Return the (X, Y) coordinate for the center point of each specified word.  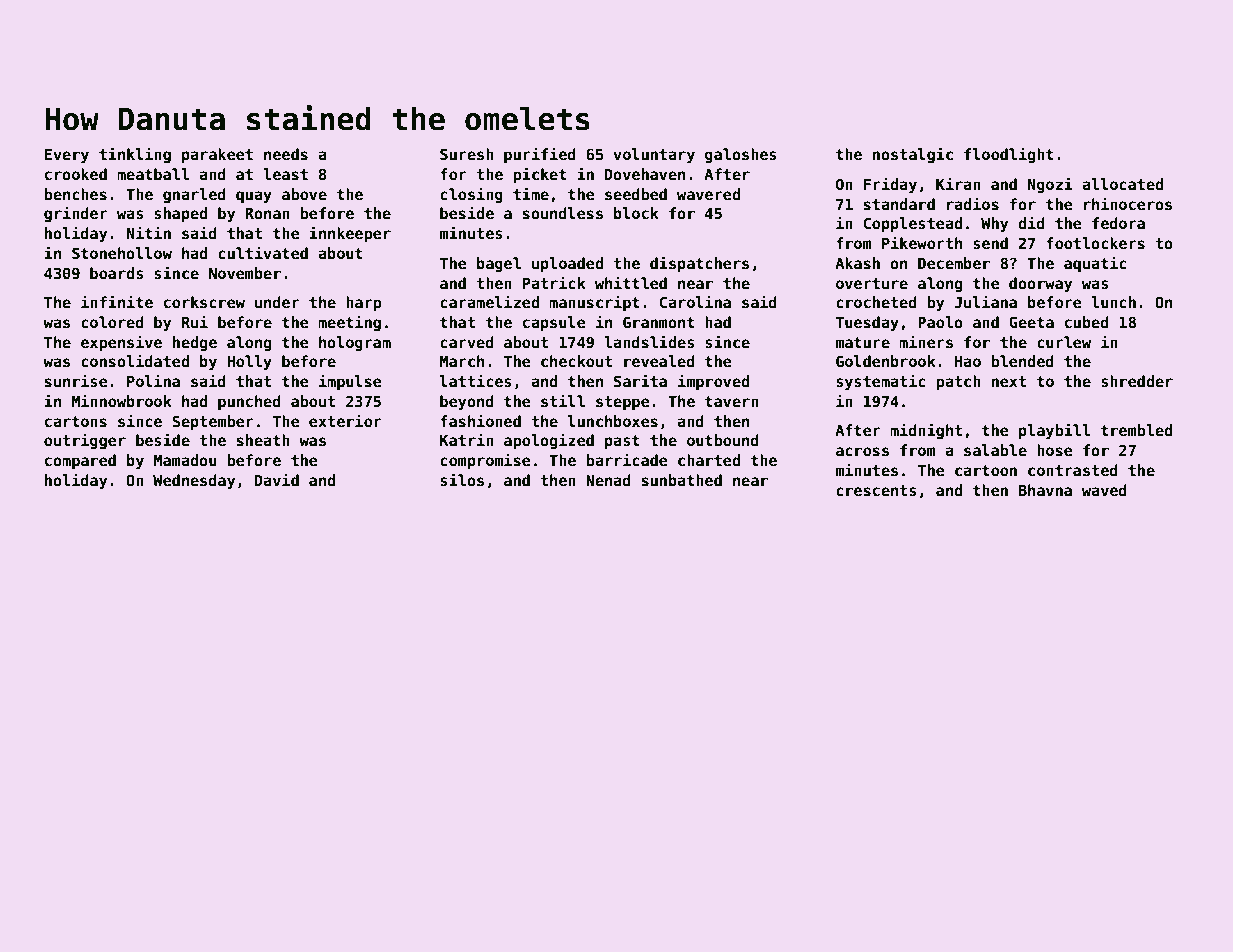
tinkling (135, 155)
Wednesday (194, 481)
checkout (576, 361)
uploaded (567, 264)
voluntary (654, 155)
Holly (249, 362)
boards (117, 273)
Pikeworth (922, 242)
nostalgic (913, 155)
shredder (1137, 381)
